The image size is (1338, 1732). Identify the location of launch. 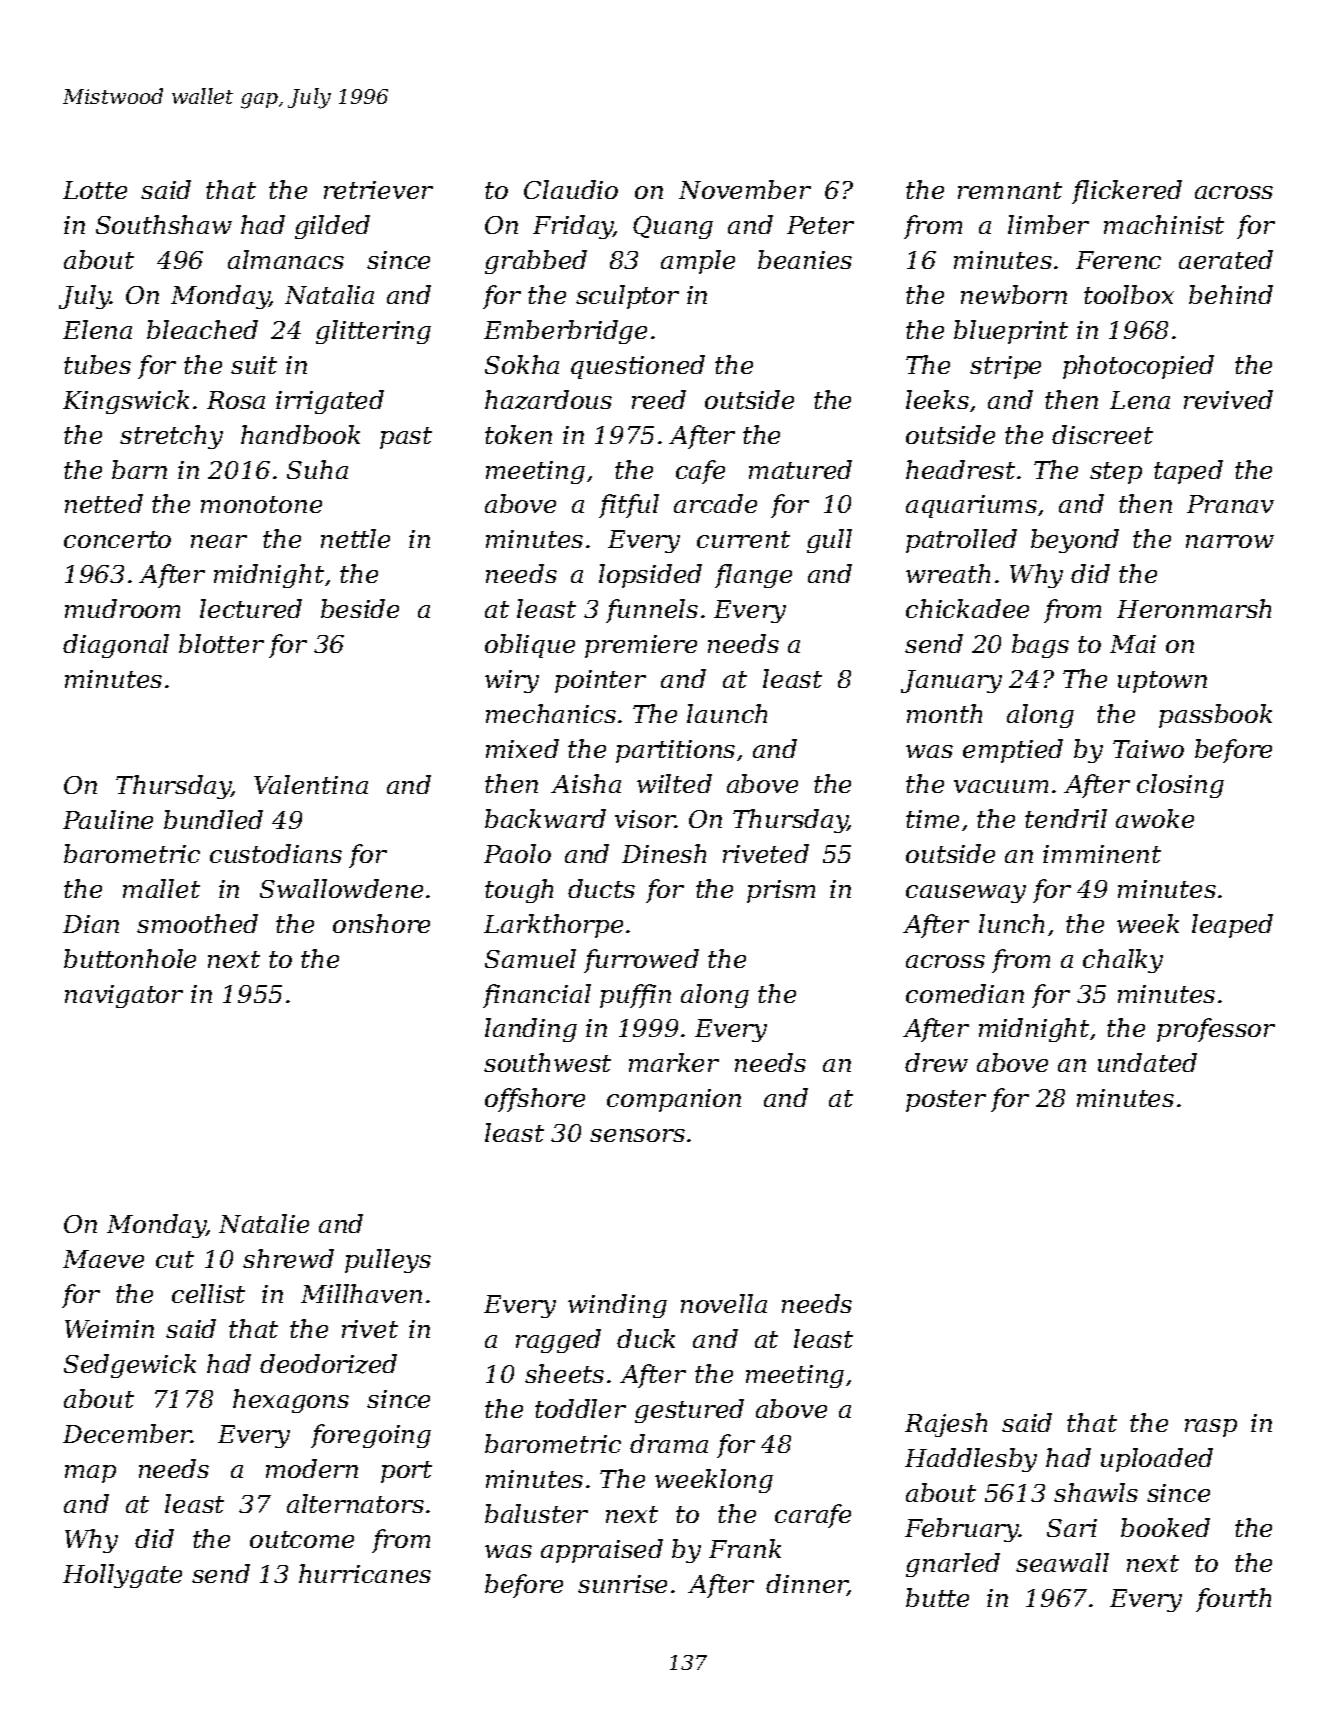
(727, 713).
